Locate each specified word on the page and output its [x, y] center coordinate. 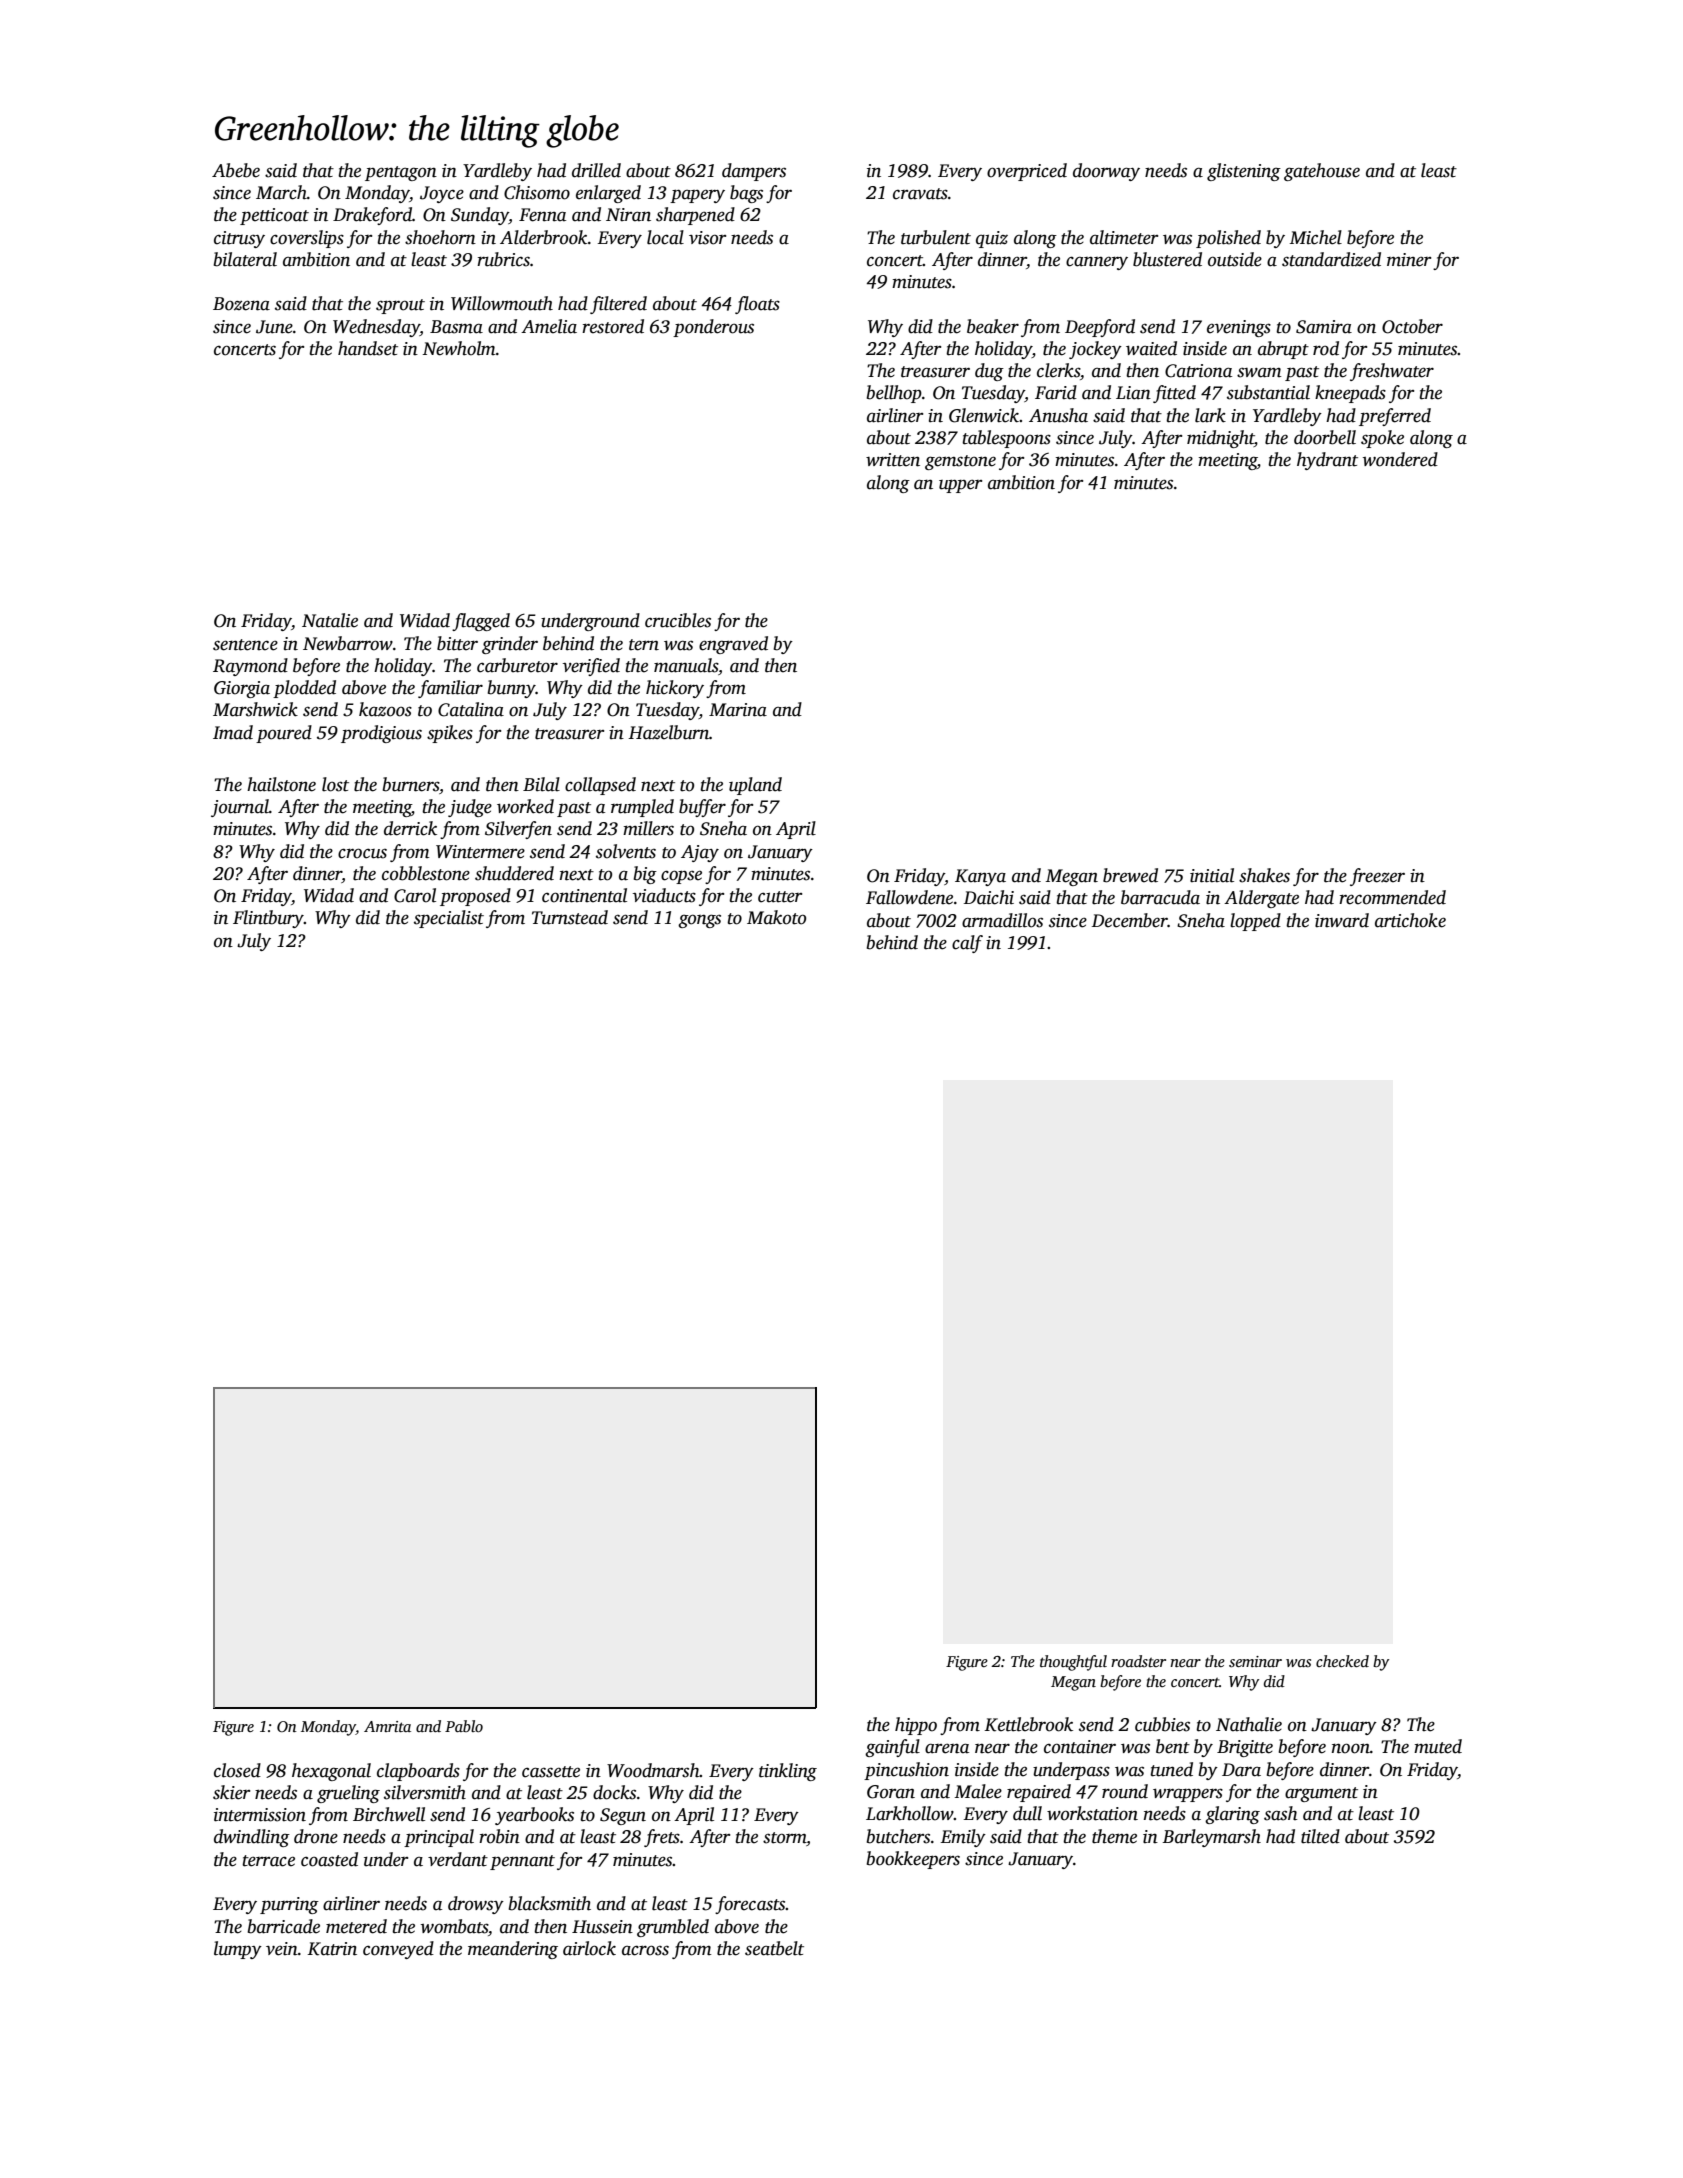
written [893, 460]
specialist [449, 919]
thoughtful [1073, 1663]
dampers [754, 172]
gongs [699, 921]
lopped [1255, 922]
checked [1342, 1661]
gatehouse [1322, 172]
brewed [1130, 875]
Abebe [236, 170]
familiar [450, 689]
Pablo [464, 1726]
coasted [329, 1859]
